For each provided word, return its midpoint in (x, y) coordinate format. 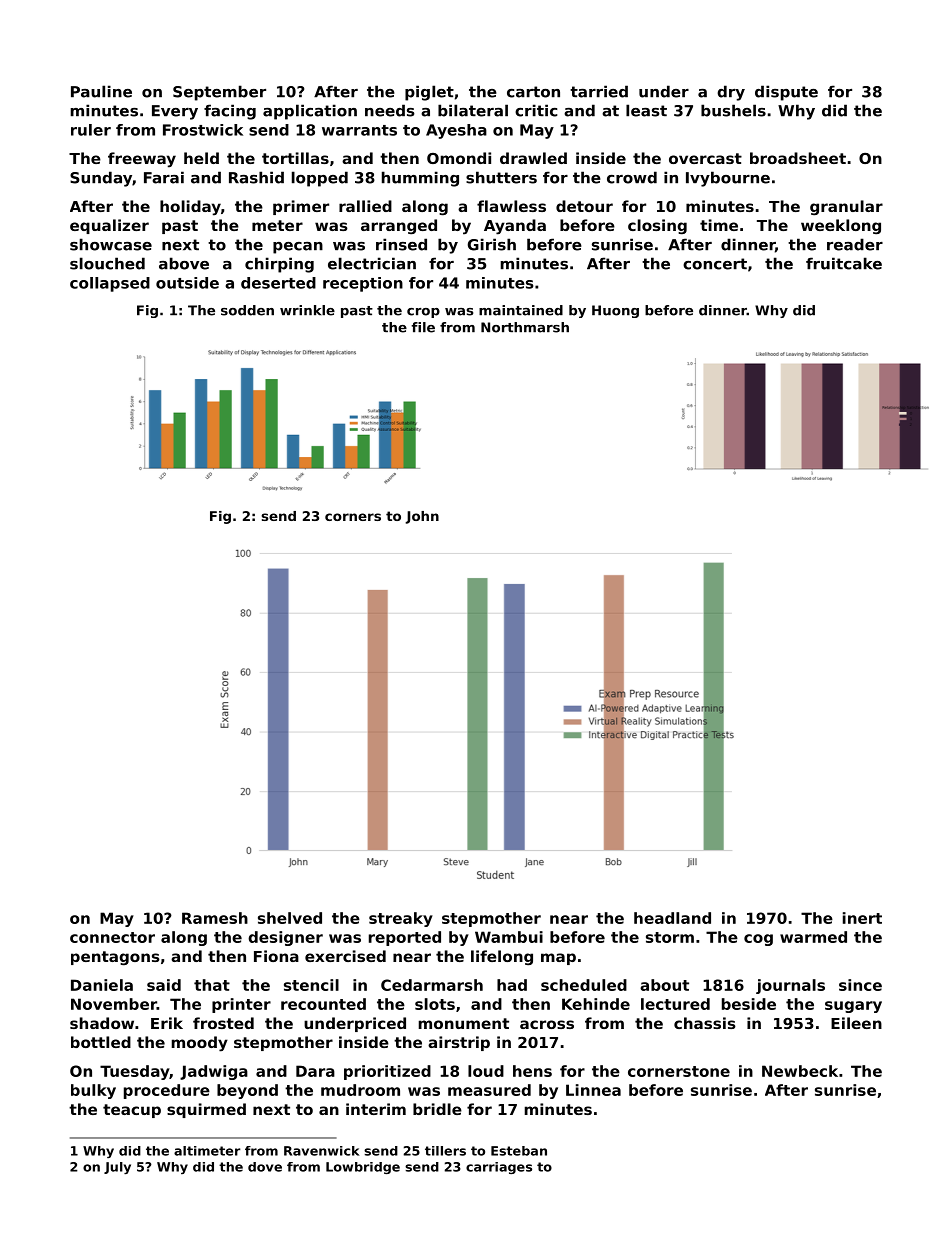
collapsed (110, 284)
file (423, 327)
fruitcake (844, 263)
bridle (437, 1109)
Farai (164, 177)
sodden (247, 310)
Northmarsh (525, 327)
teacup (132, 1111)
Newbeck (800, 1071)
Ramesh (215, 918)
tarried (599, 91)
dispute (786, 93)
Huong (615, 311)
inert (862, 918)
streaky (401, 919)
